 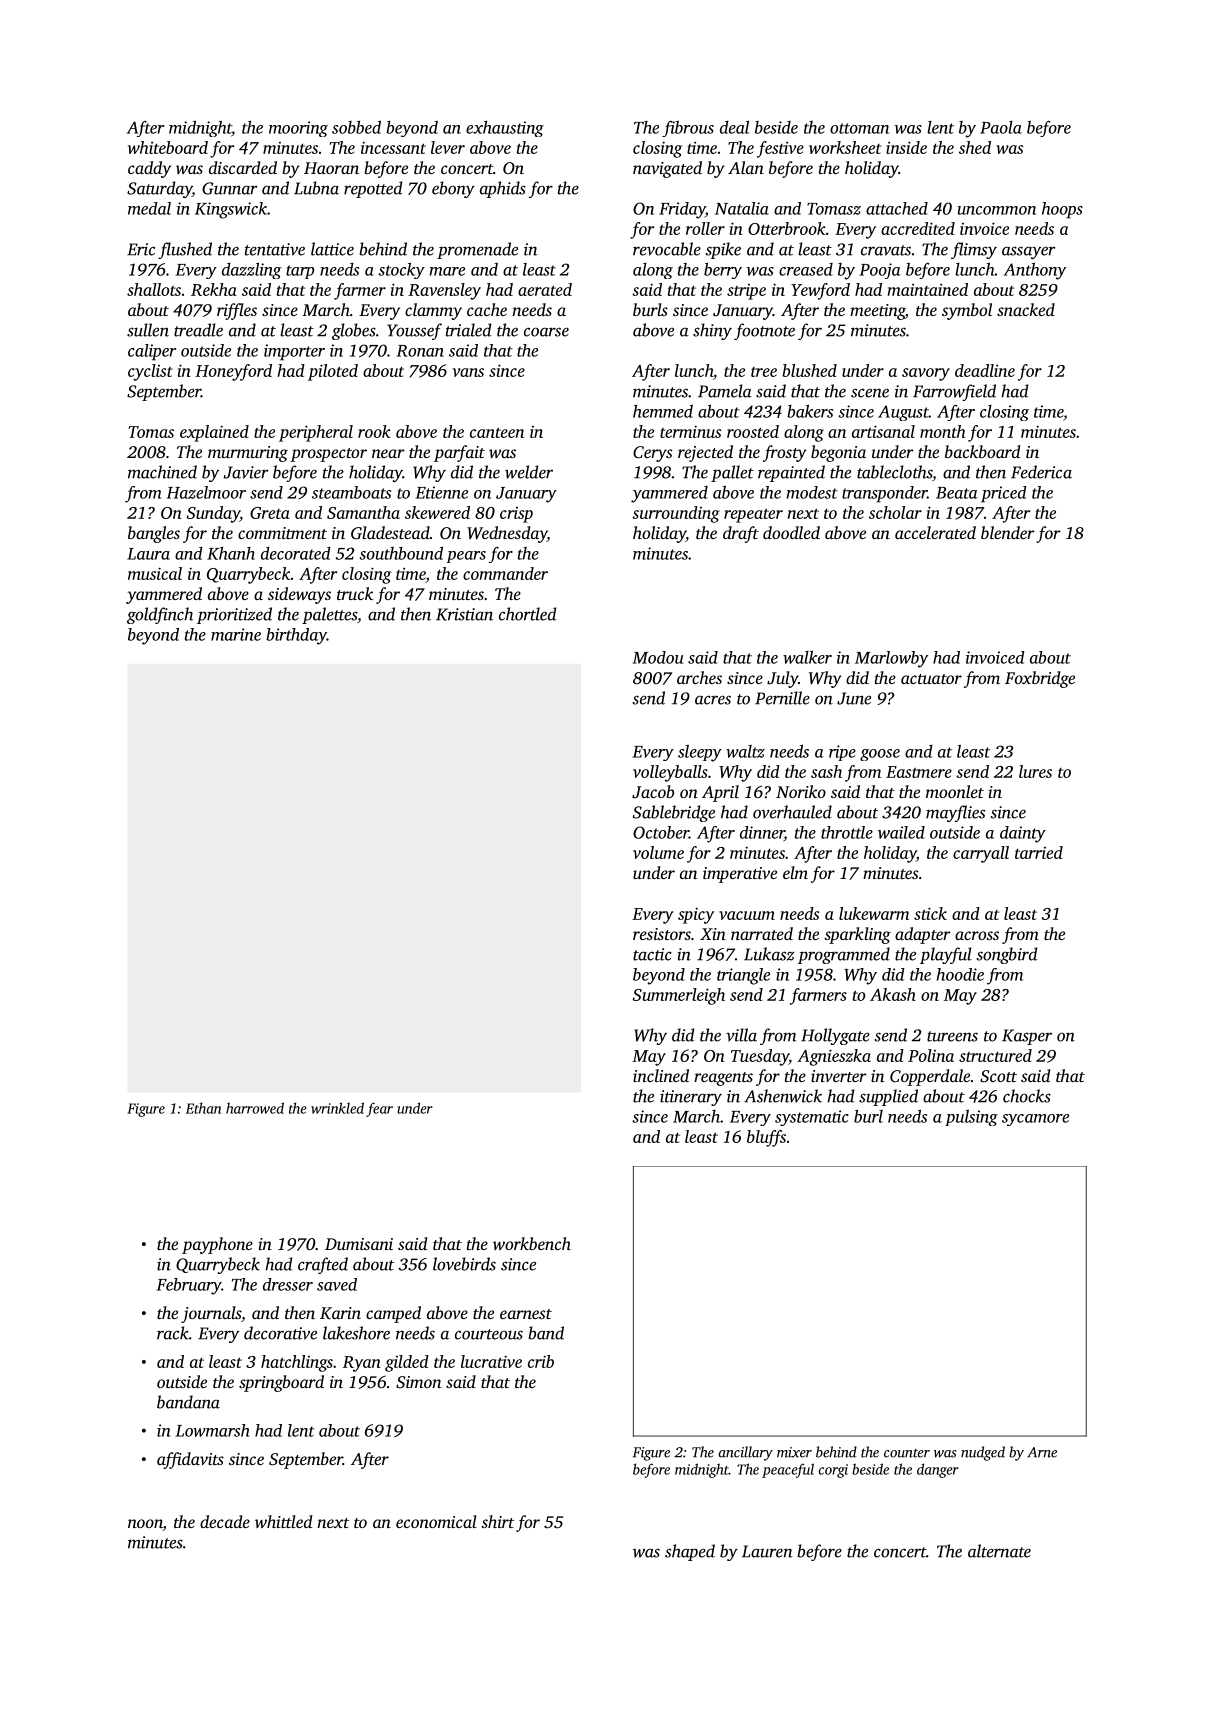 I want to click on sycamore, so click(x=1035, y=1120).
